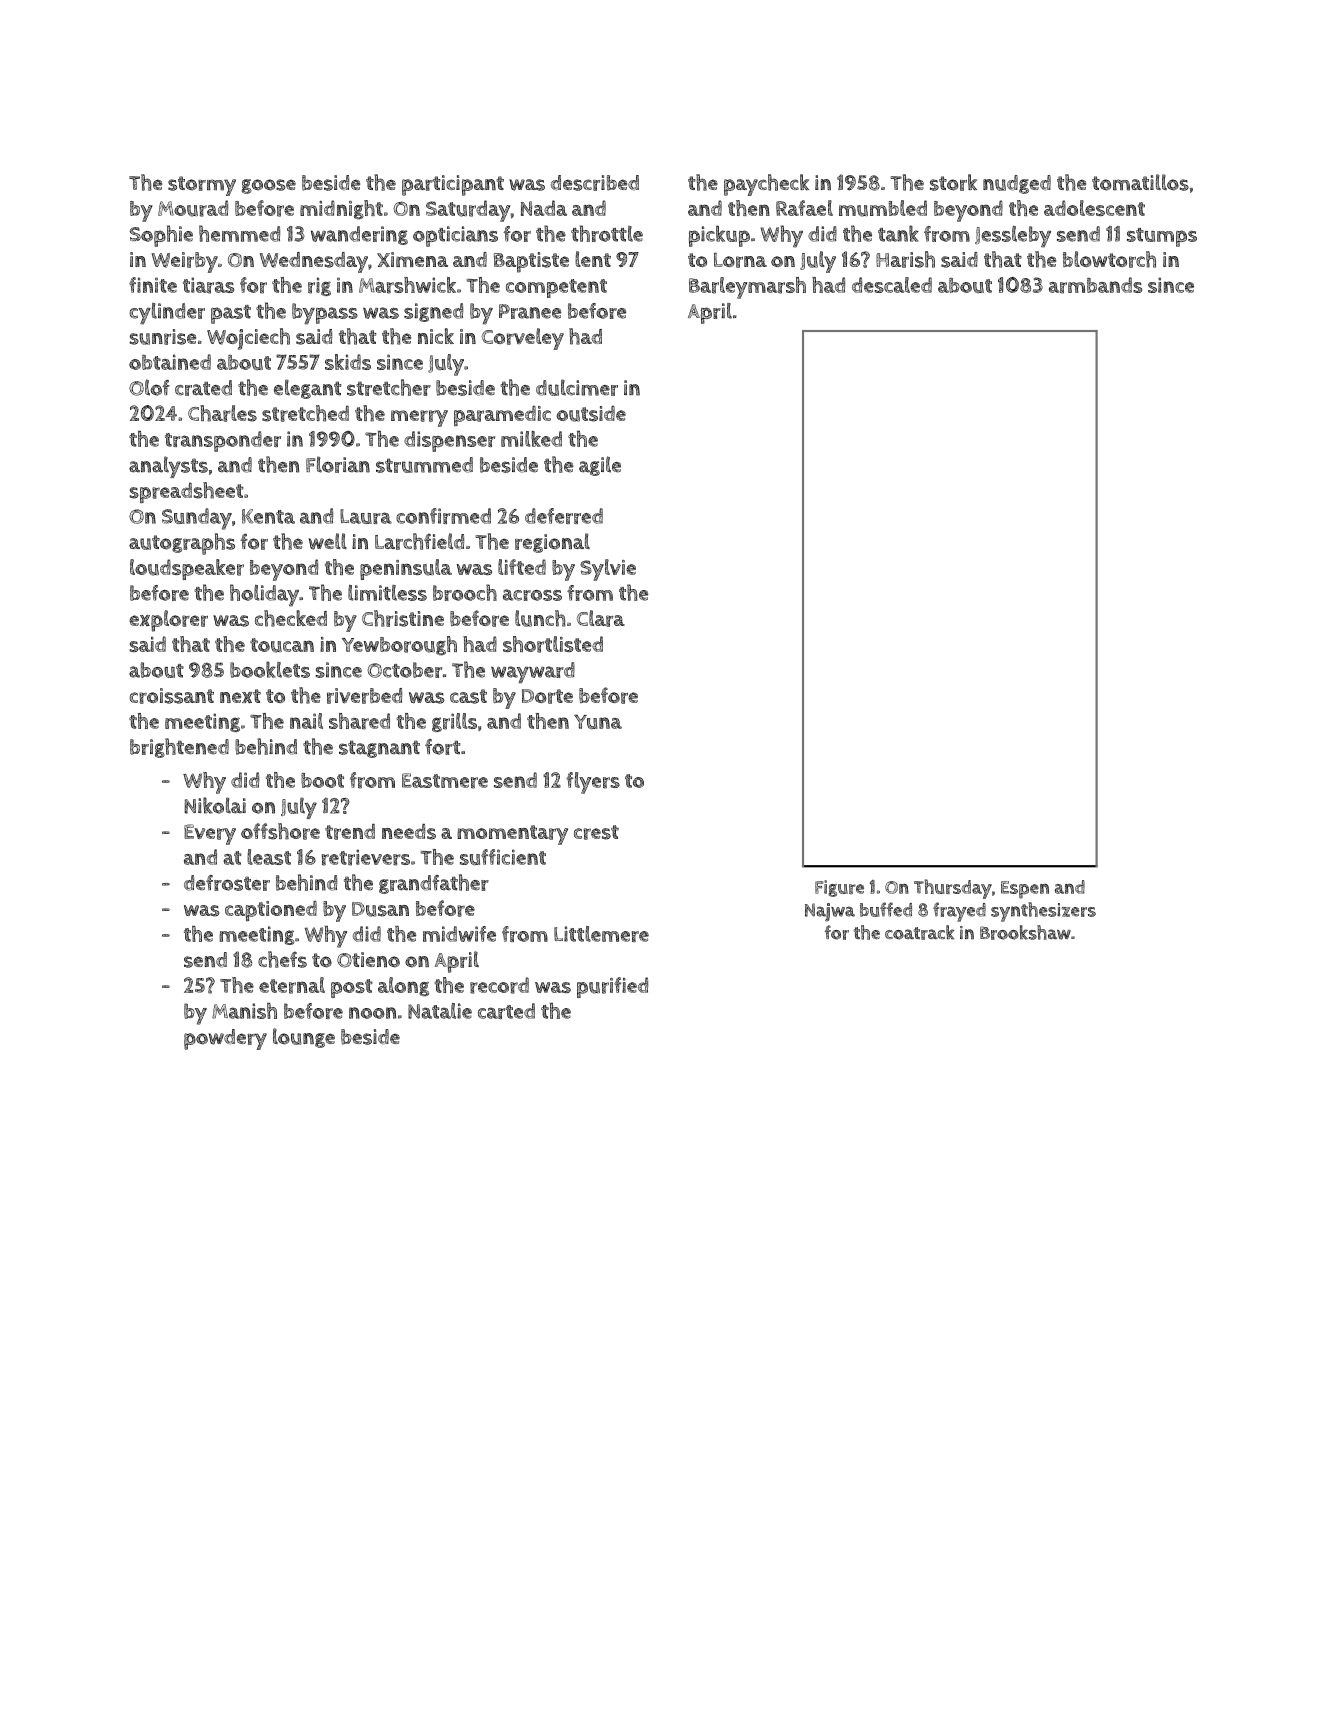  Describe the element at coordinates (601, 934) in the page. I see `Littlemere` at that location.
